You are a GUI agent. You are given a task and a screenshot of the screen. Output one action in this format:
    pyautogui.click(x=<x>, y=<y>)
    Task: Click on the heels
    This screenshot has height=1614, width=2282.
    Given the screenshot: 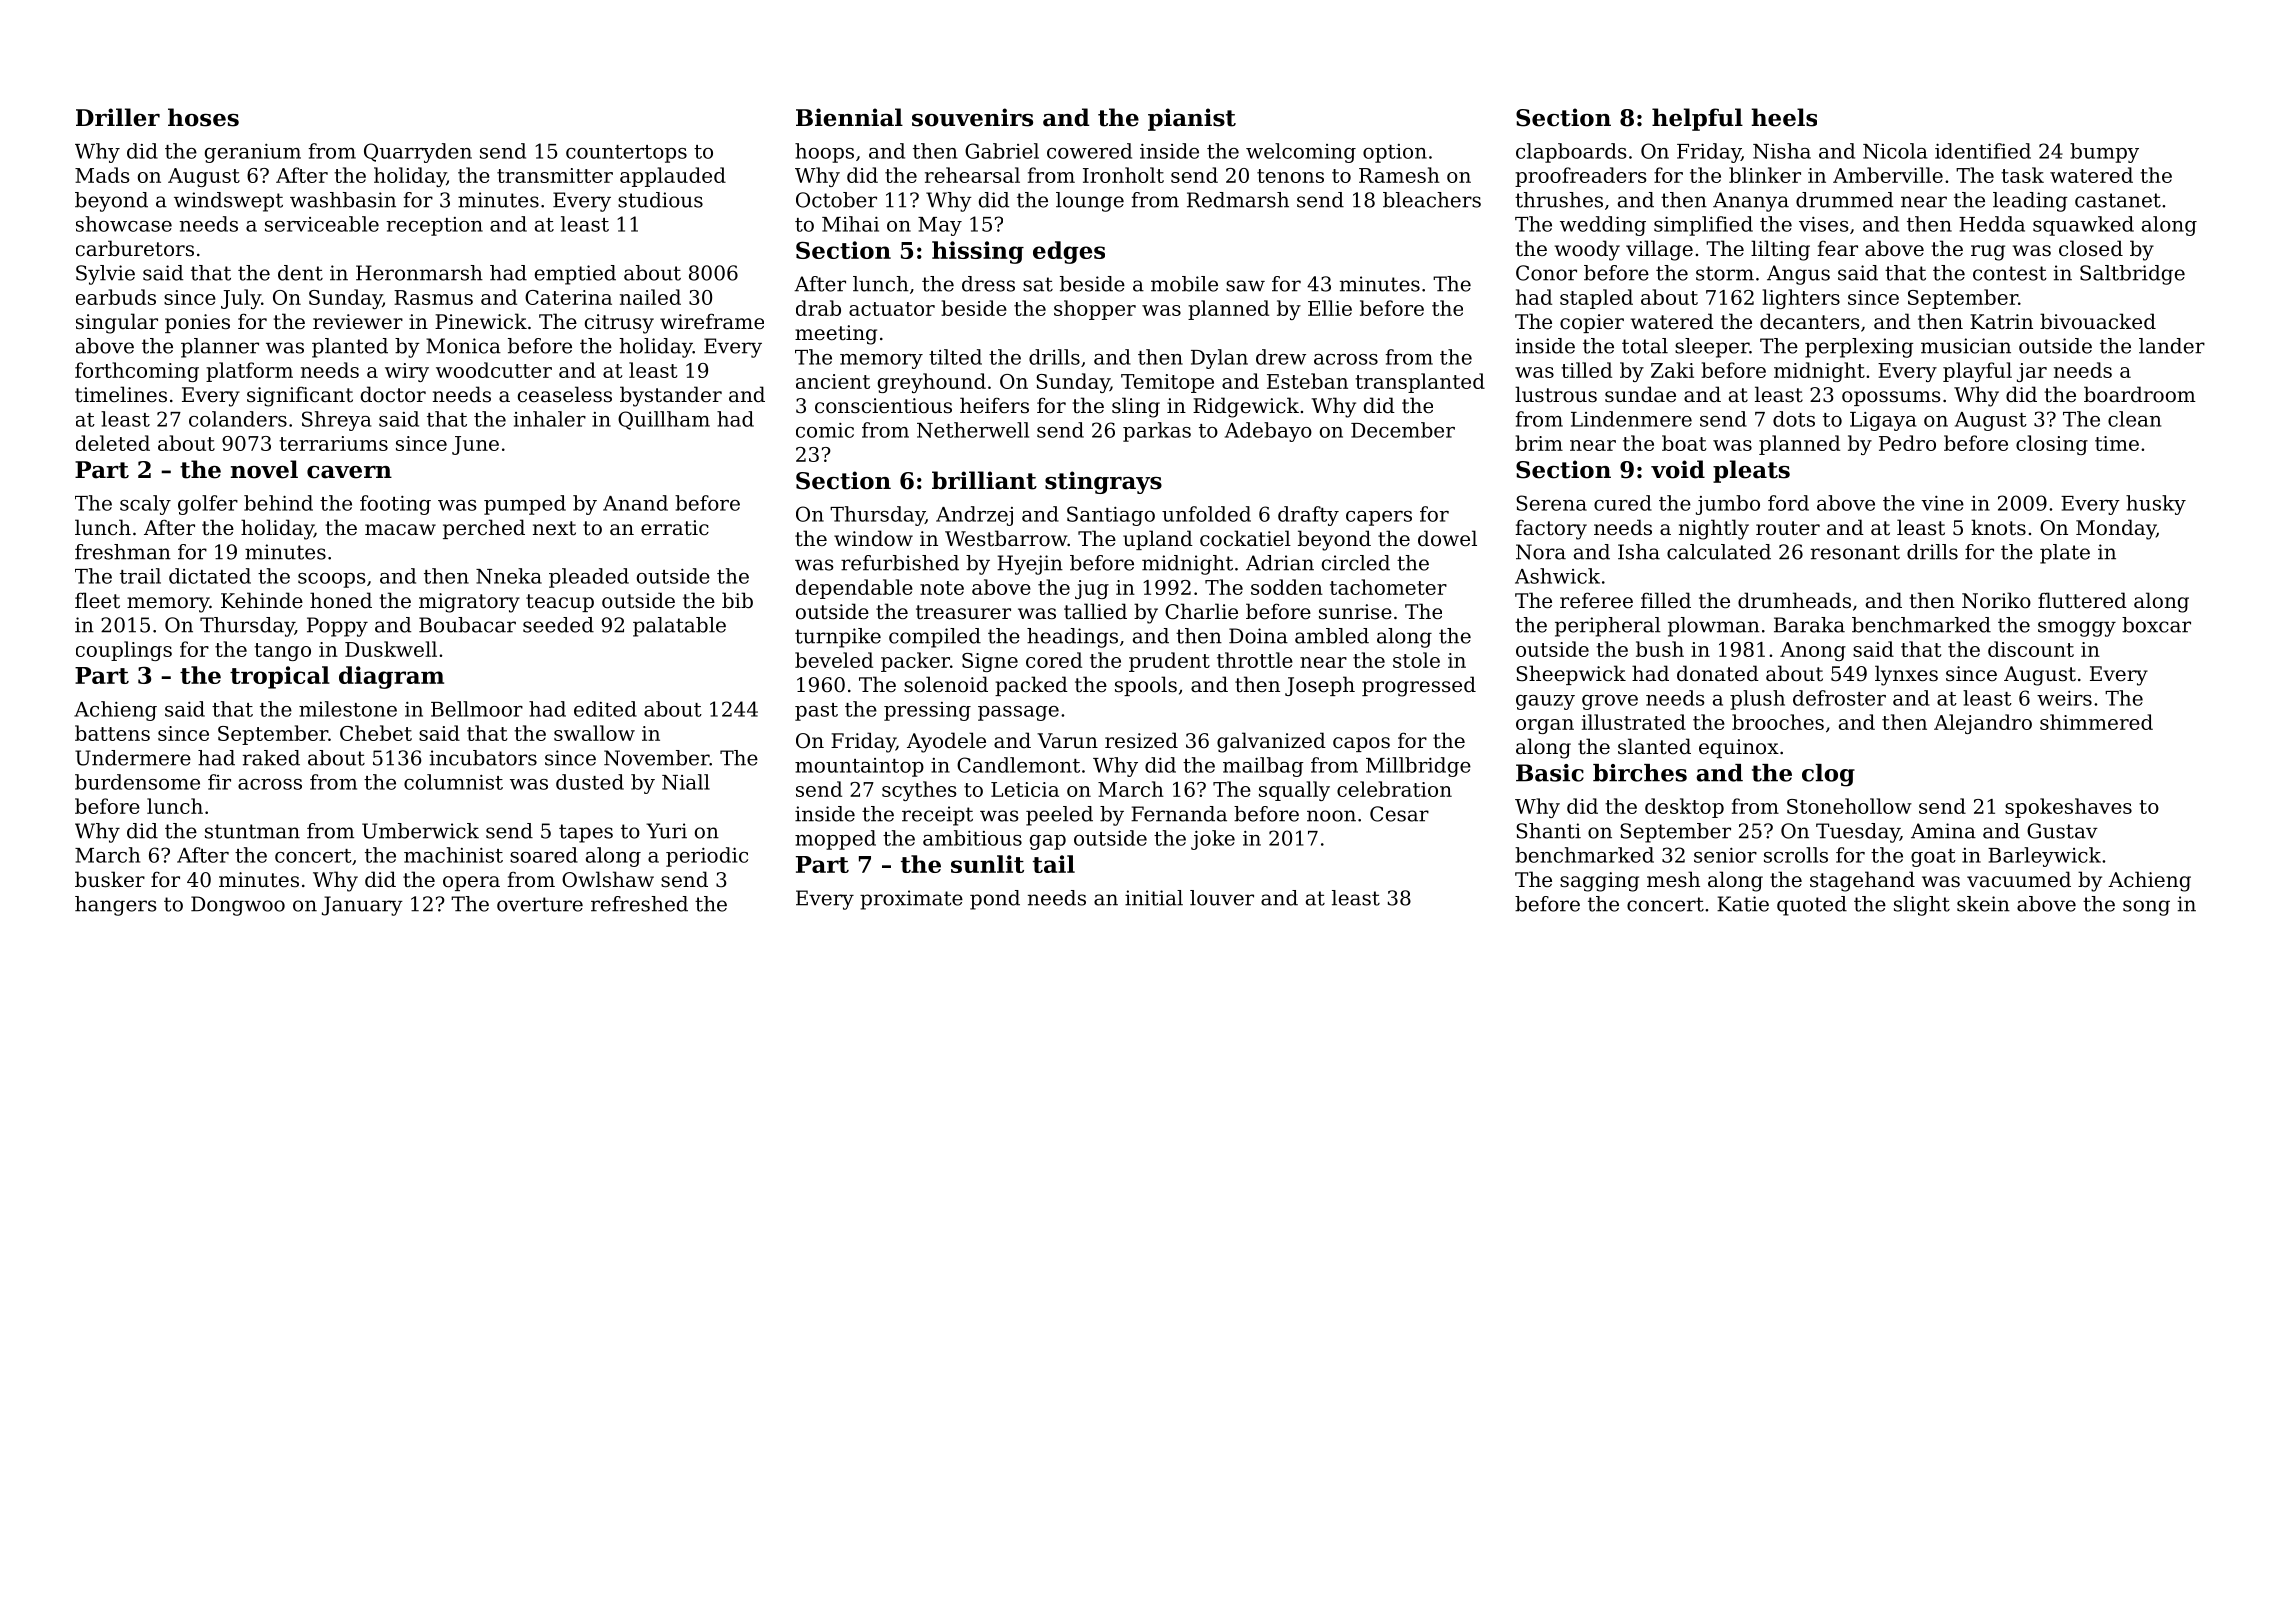 What is the action you would take?
    pyautogui.click(x=1784, y=117)
